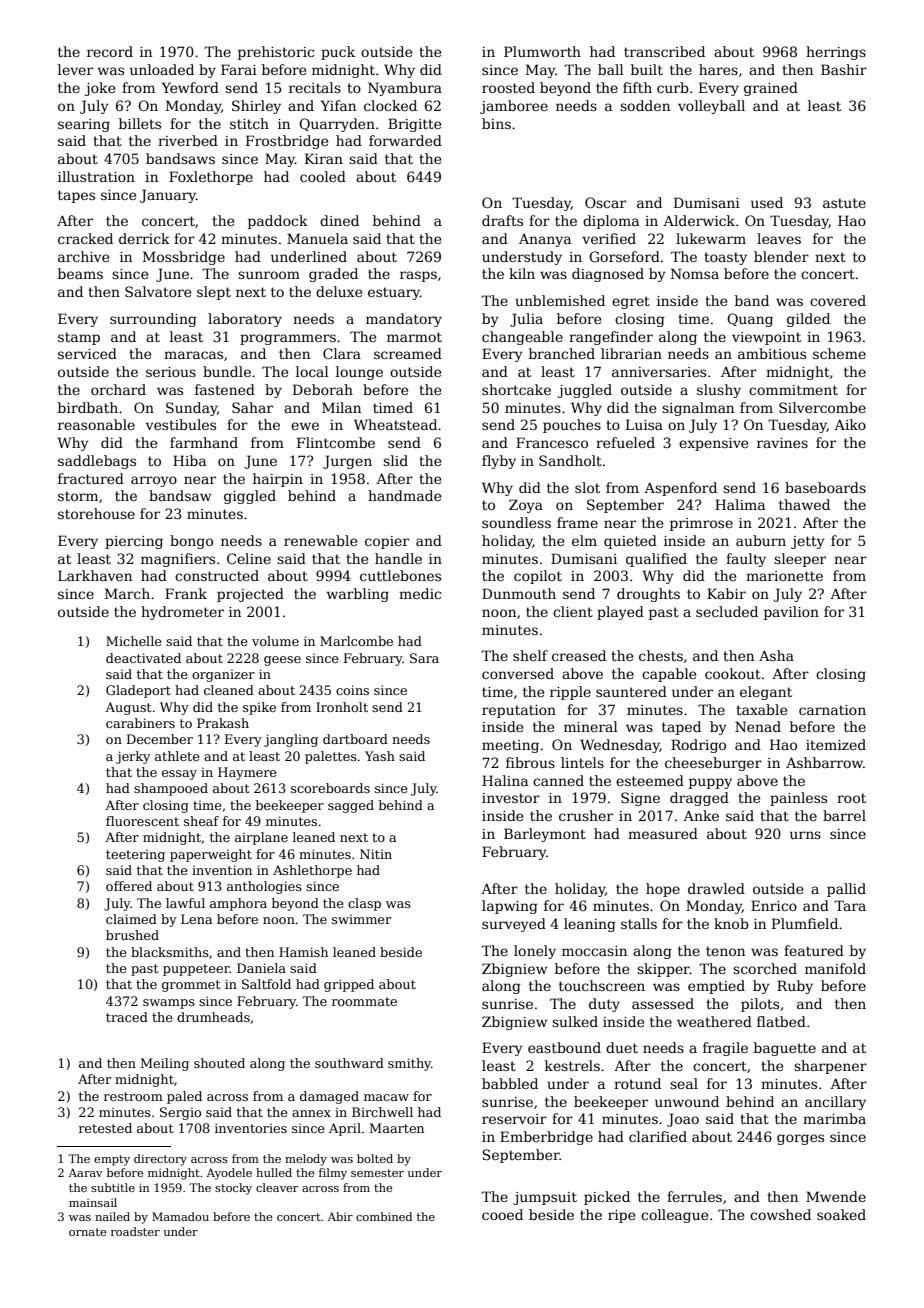 The image size is (924, 1308). Describe the element at coordinates (542, 51) in the image. I see `Plumworth` at that location.
